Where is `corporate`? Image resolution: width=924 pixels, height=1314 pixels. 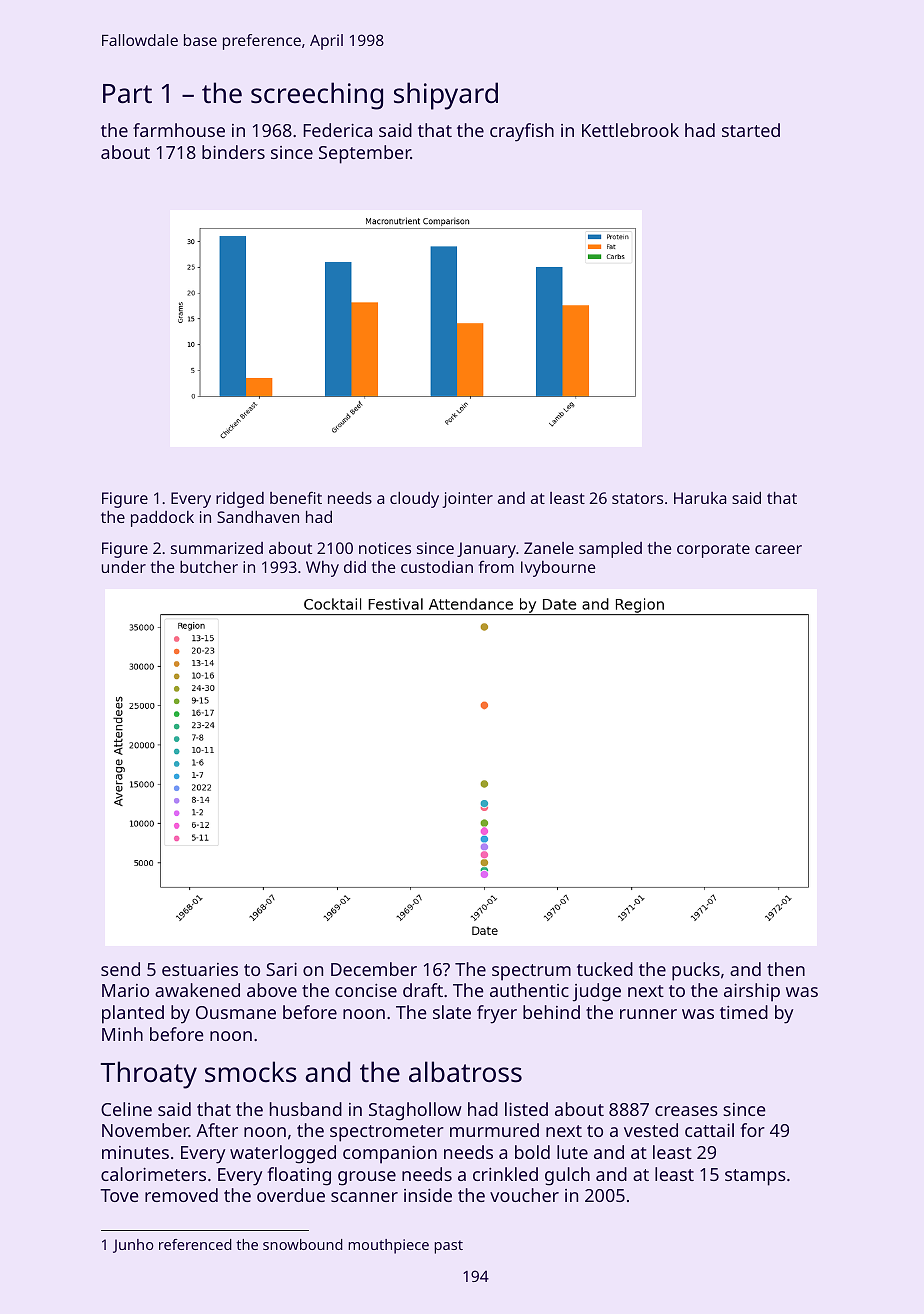
corporate is located at coordinates (713, 550).
